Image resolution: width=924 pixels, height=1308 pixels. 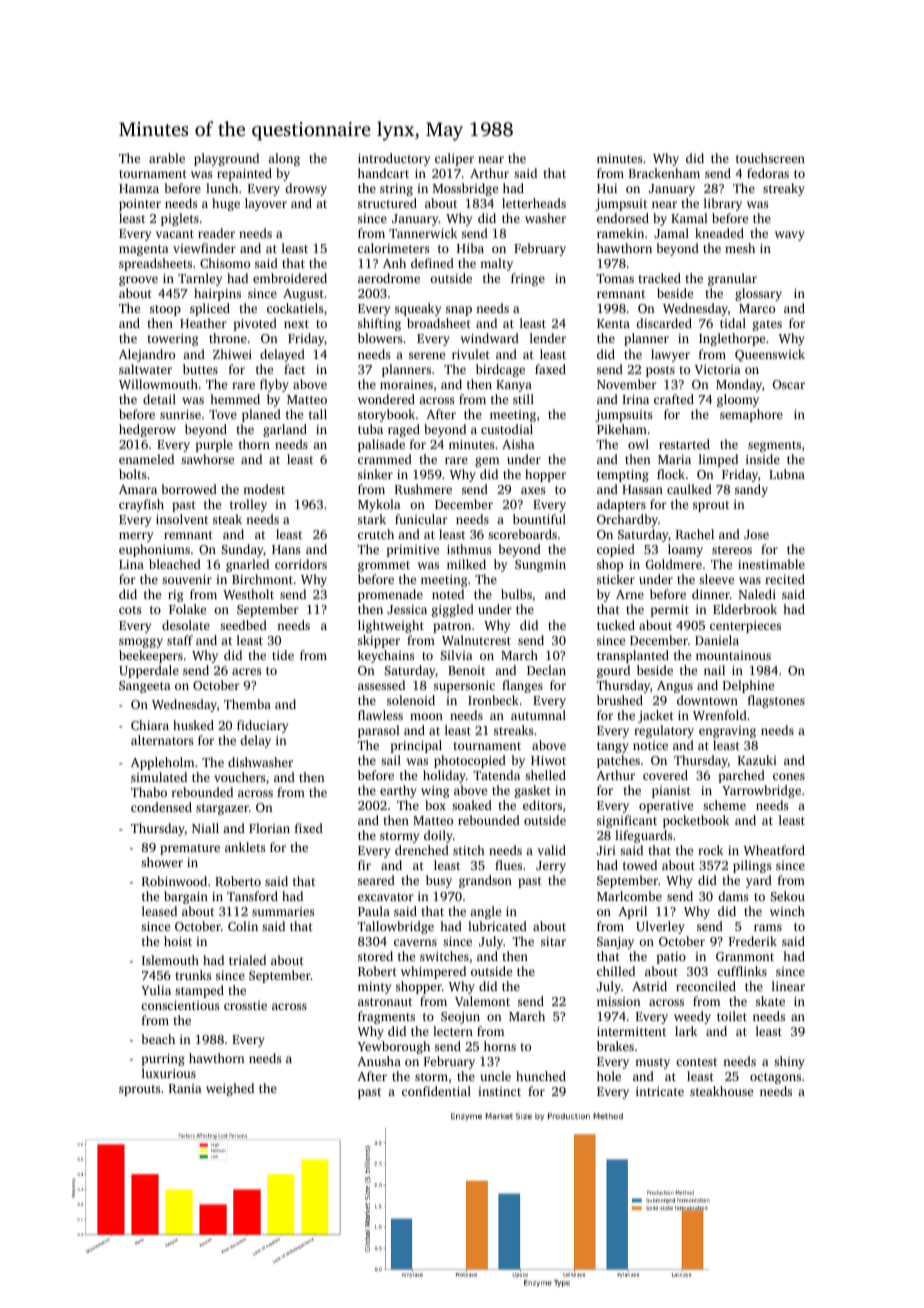 What do you see at coordinates (245, 1005) in the screenshot?
I see `crosstie` at bounding box center [245, 1005].
